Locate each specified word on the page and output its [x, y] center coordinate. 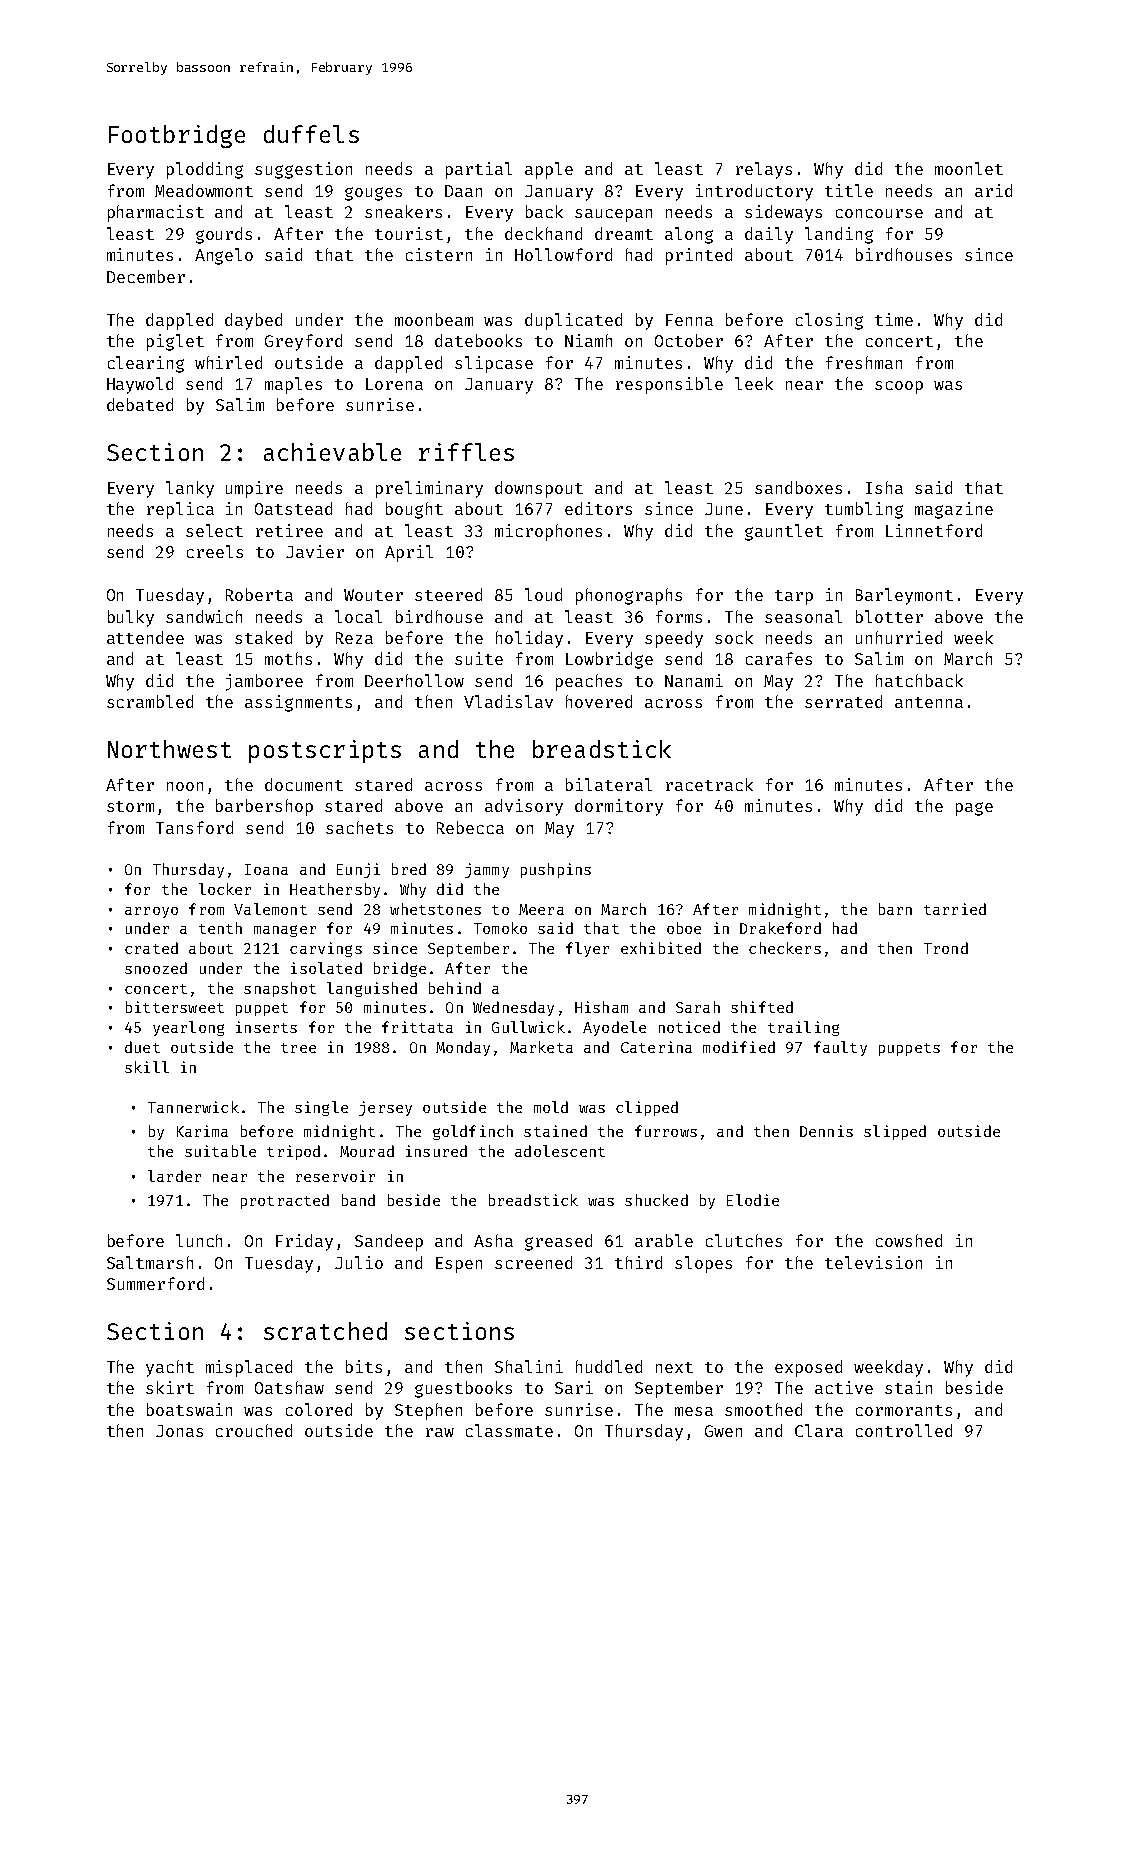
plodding [205, 170]
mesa [694, 1411]
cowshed [909, 1240]
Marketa [541, 1047]
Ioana [266, 869]
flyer [587, 949]
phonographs [629, 596]
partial [479, 170]
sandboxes [798, 487]
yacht [170, 1368]
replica [180, 510]
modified [739, 1047]
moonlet [969, 168]
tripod [293, 1152]
